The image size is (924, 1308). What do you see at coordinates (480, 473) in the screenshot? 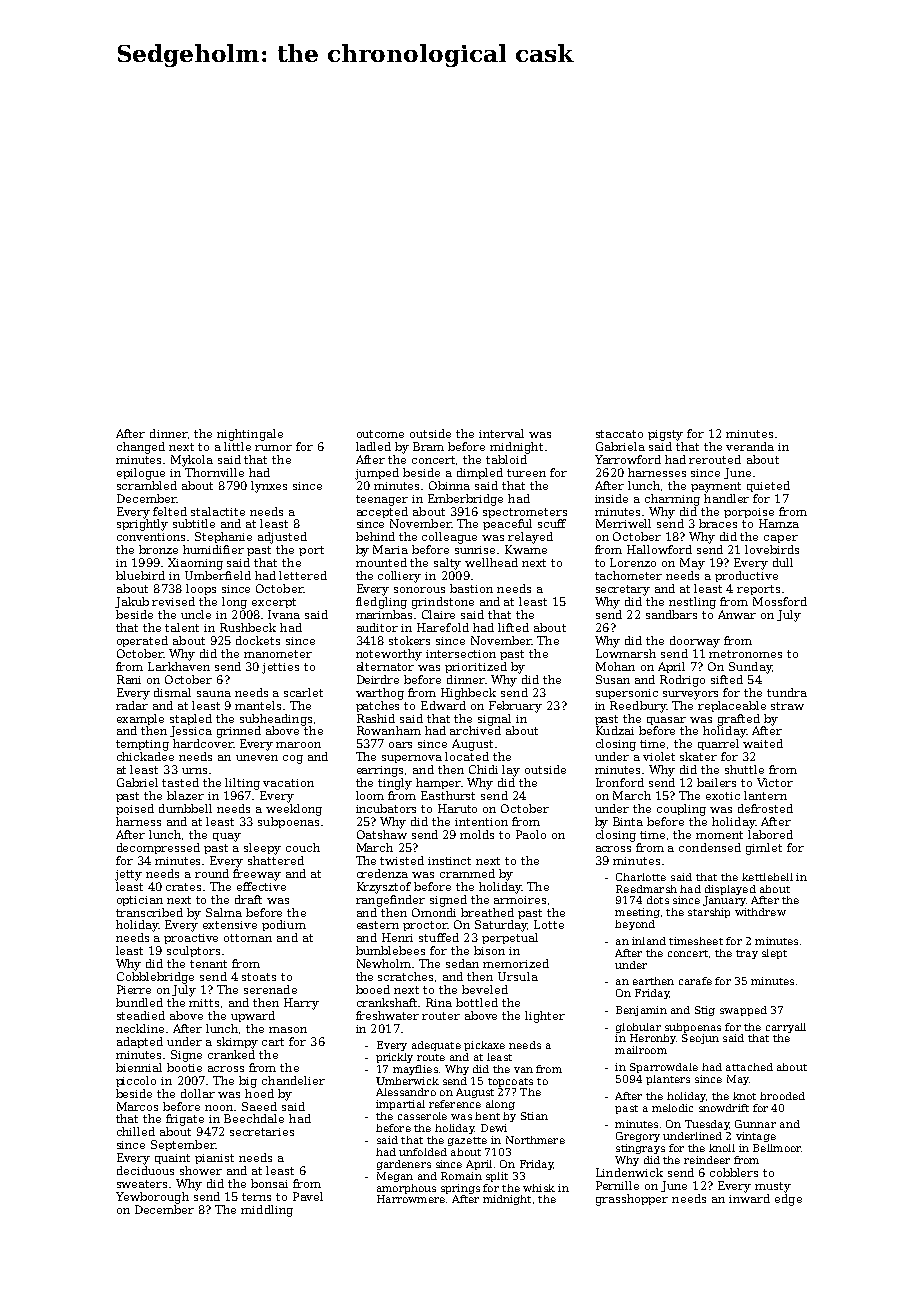
I see `dimpled` at bounding box center [480, 473].
